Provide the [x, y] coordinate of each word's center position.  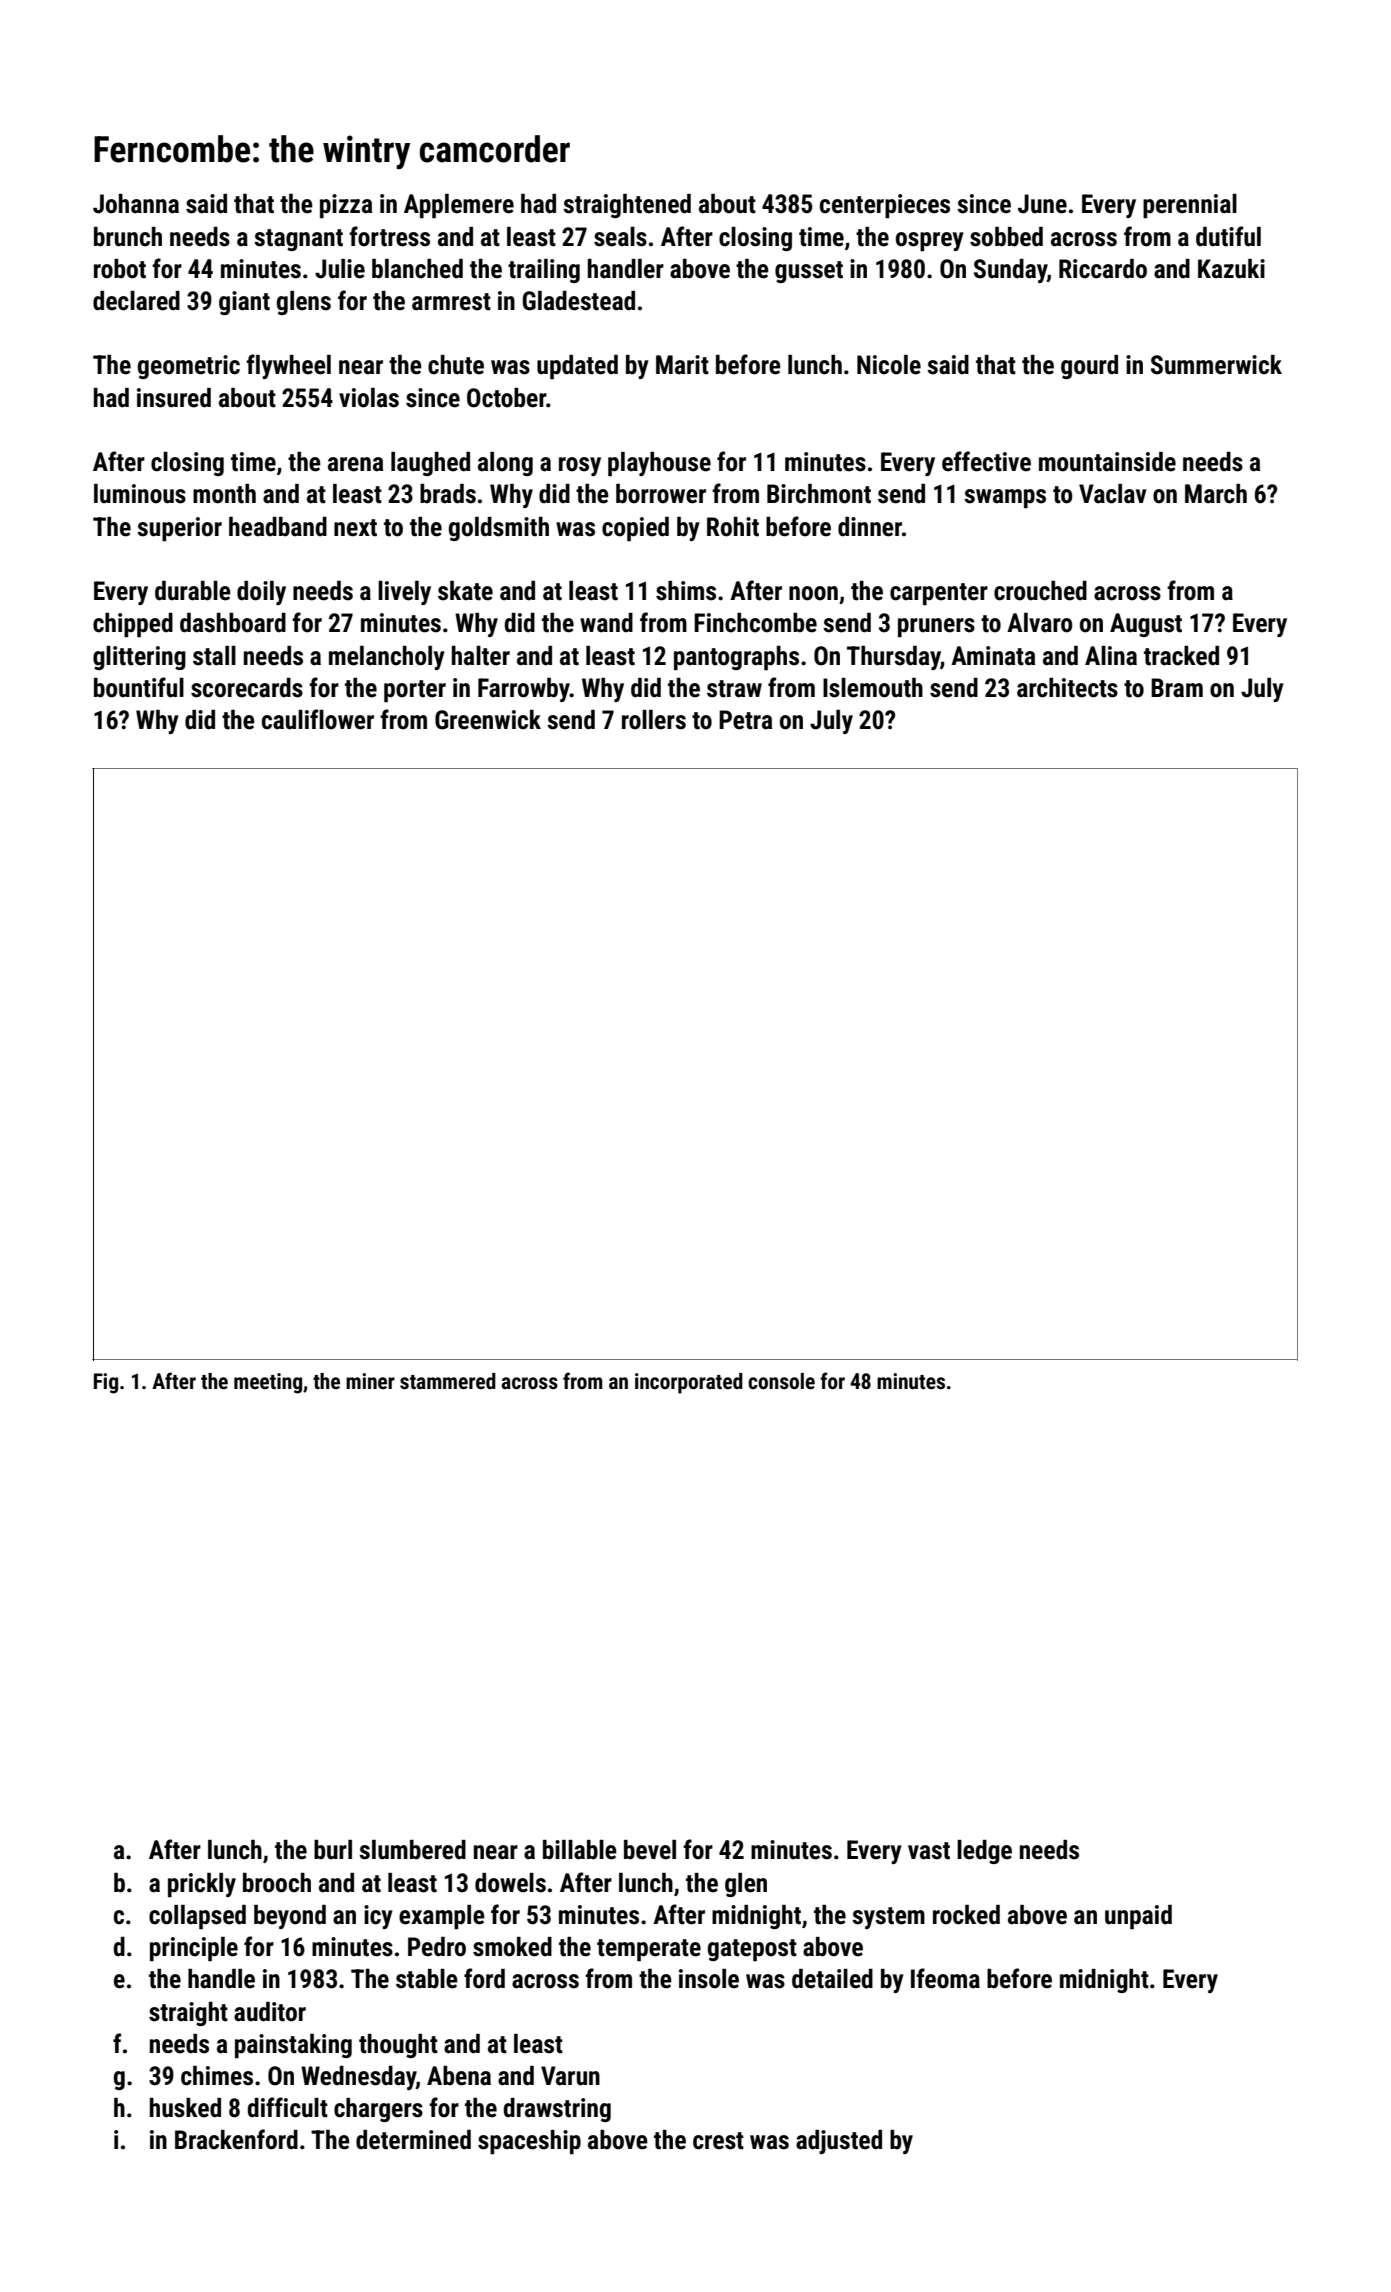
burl [333, 1850]
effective [986, 461]
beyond [290, 1917]
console [781, 1381]
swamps [1005, 498]
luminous [140, 494]
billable [580, 1850]
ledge [984, 1852]
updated [577, 367]
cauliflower [318, 719]
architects [1067, 688]
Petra [745, 720]
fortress [389, 236]
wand [606, 623]
